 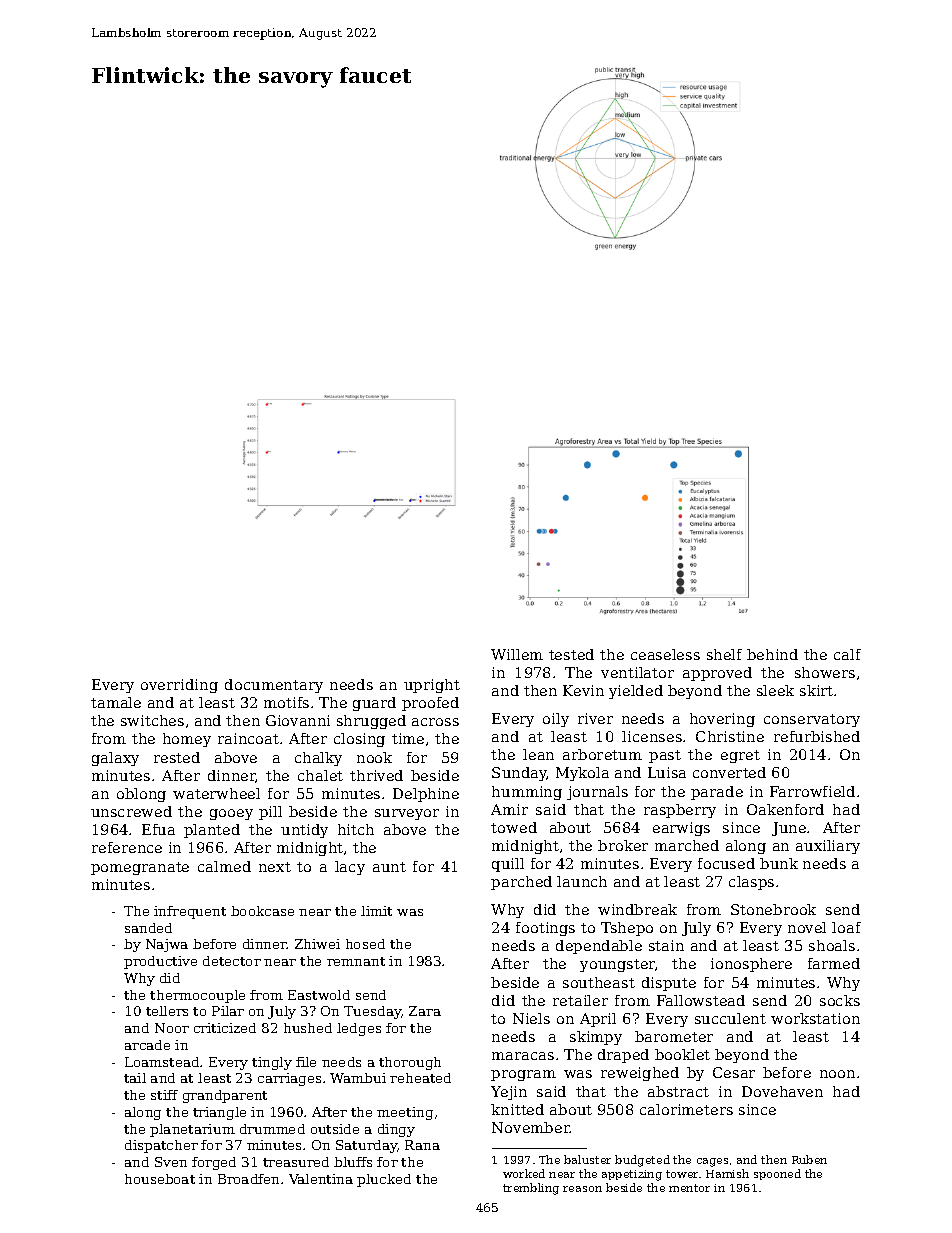 I want to click on Cesar, so click(x=734, y=1072).
